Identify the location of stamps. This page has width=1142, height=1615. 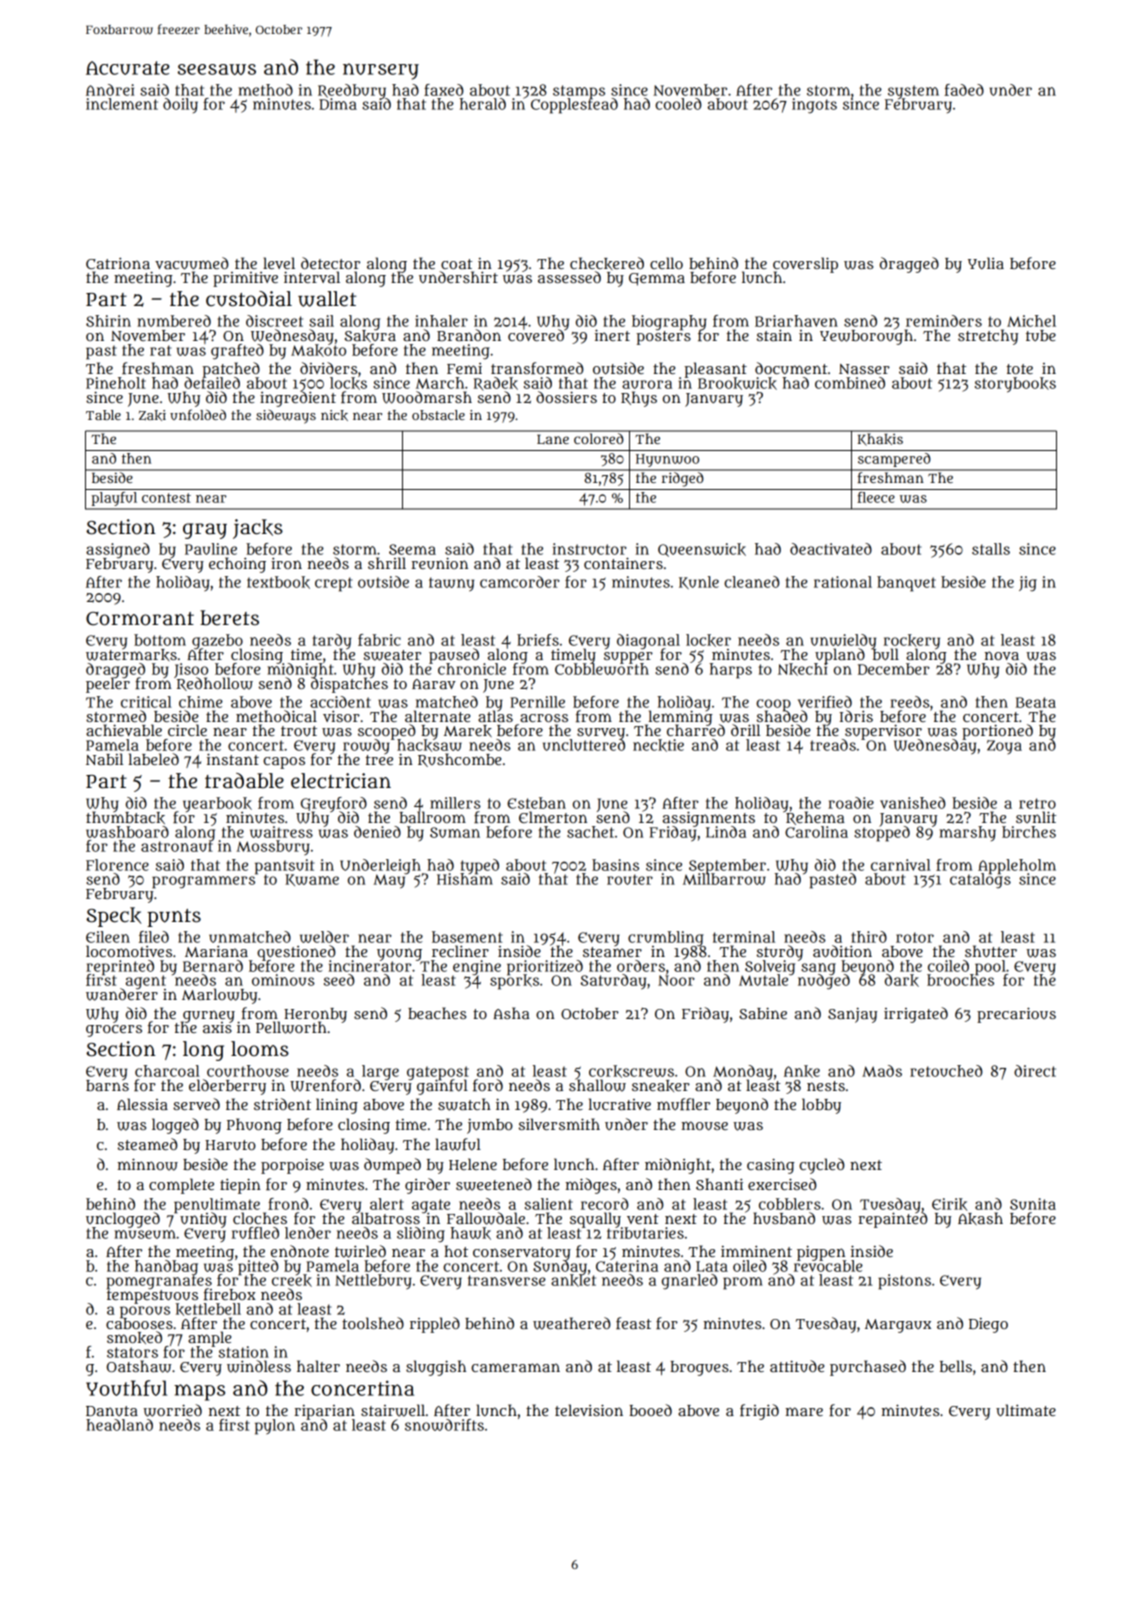
(579, 92).
